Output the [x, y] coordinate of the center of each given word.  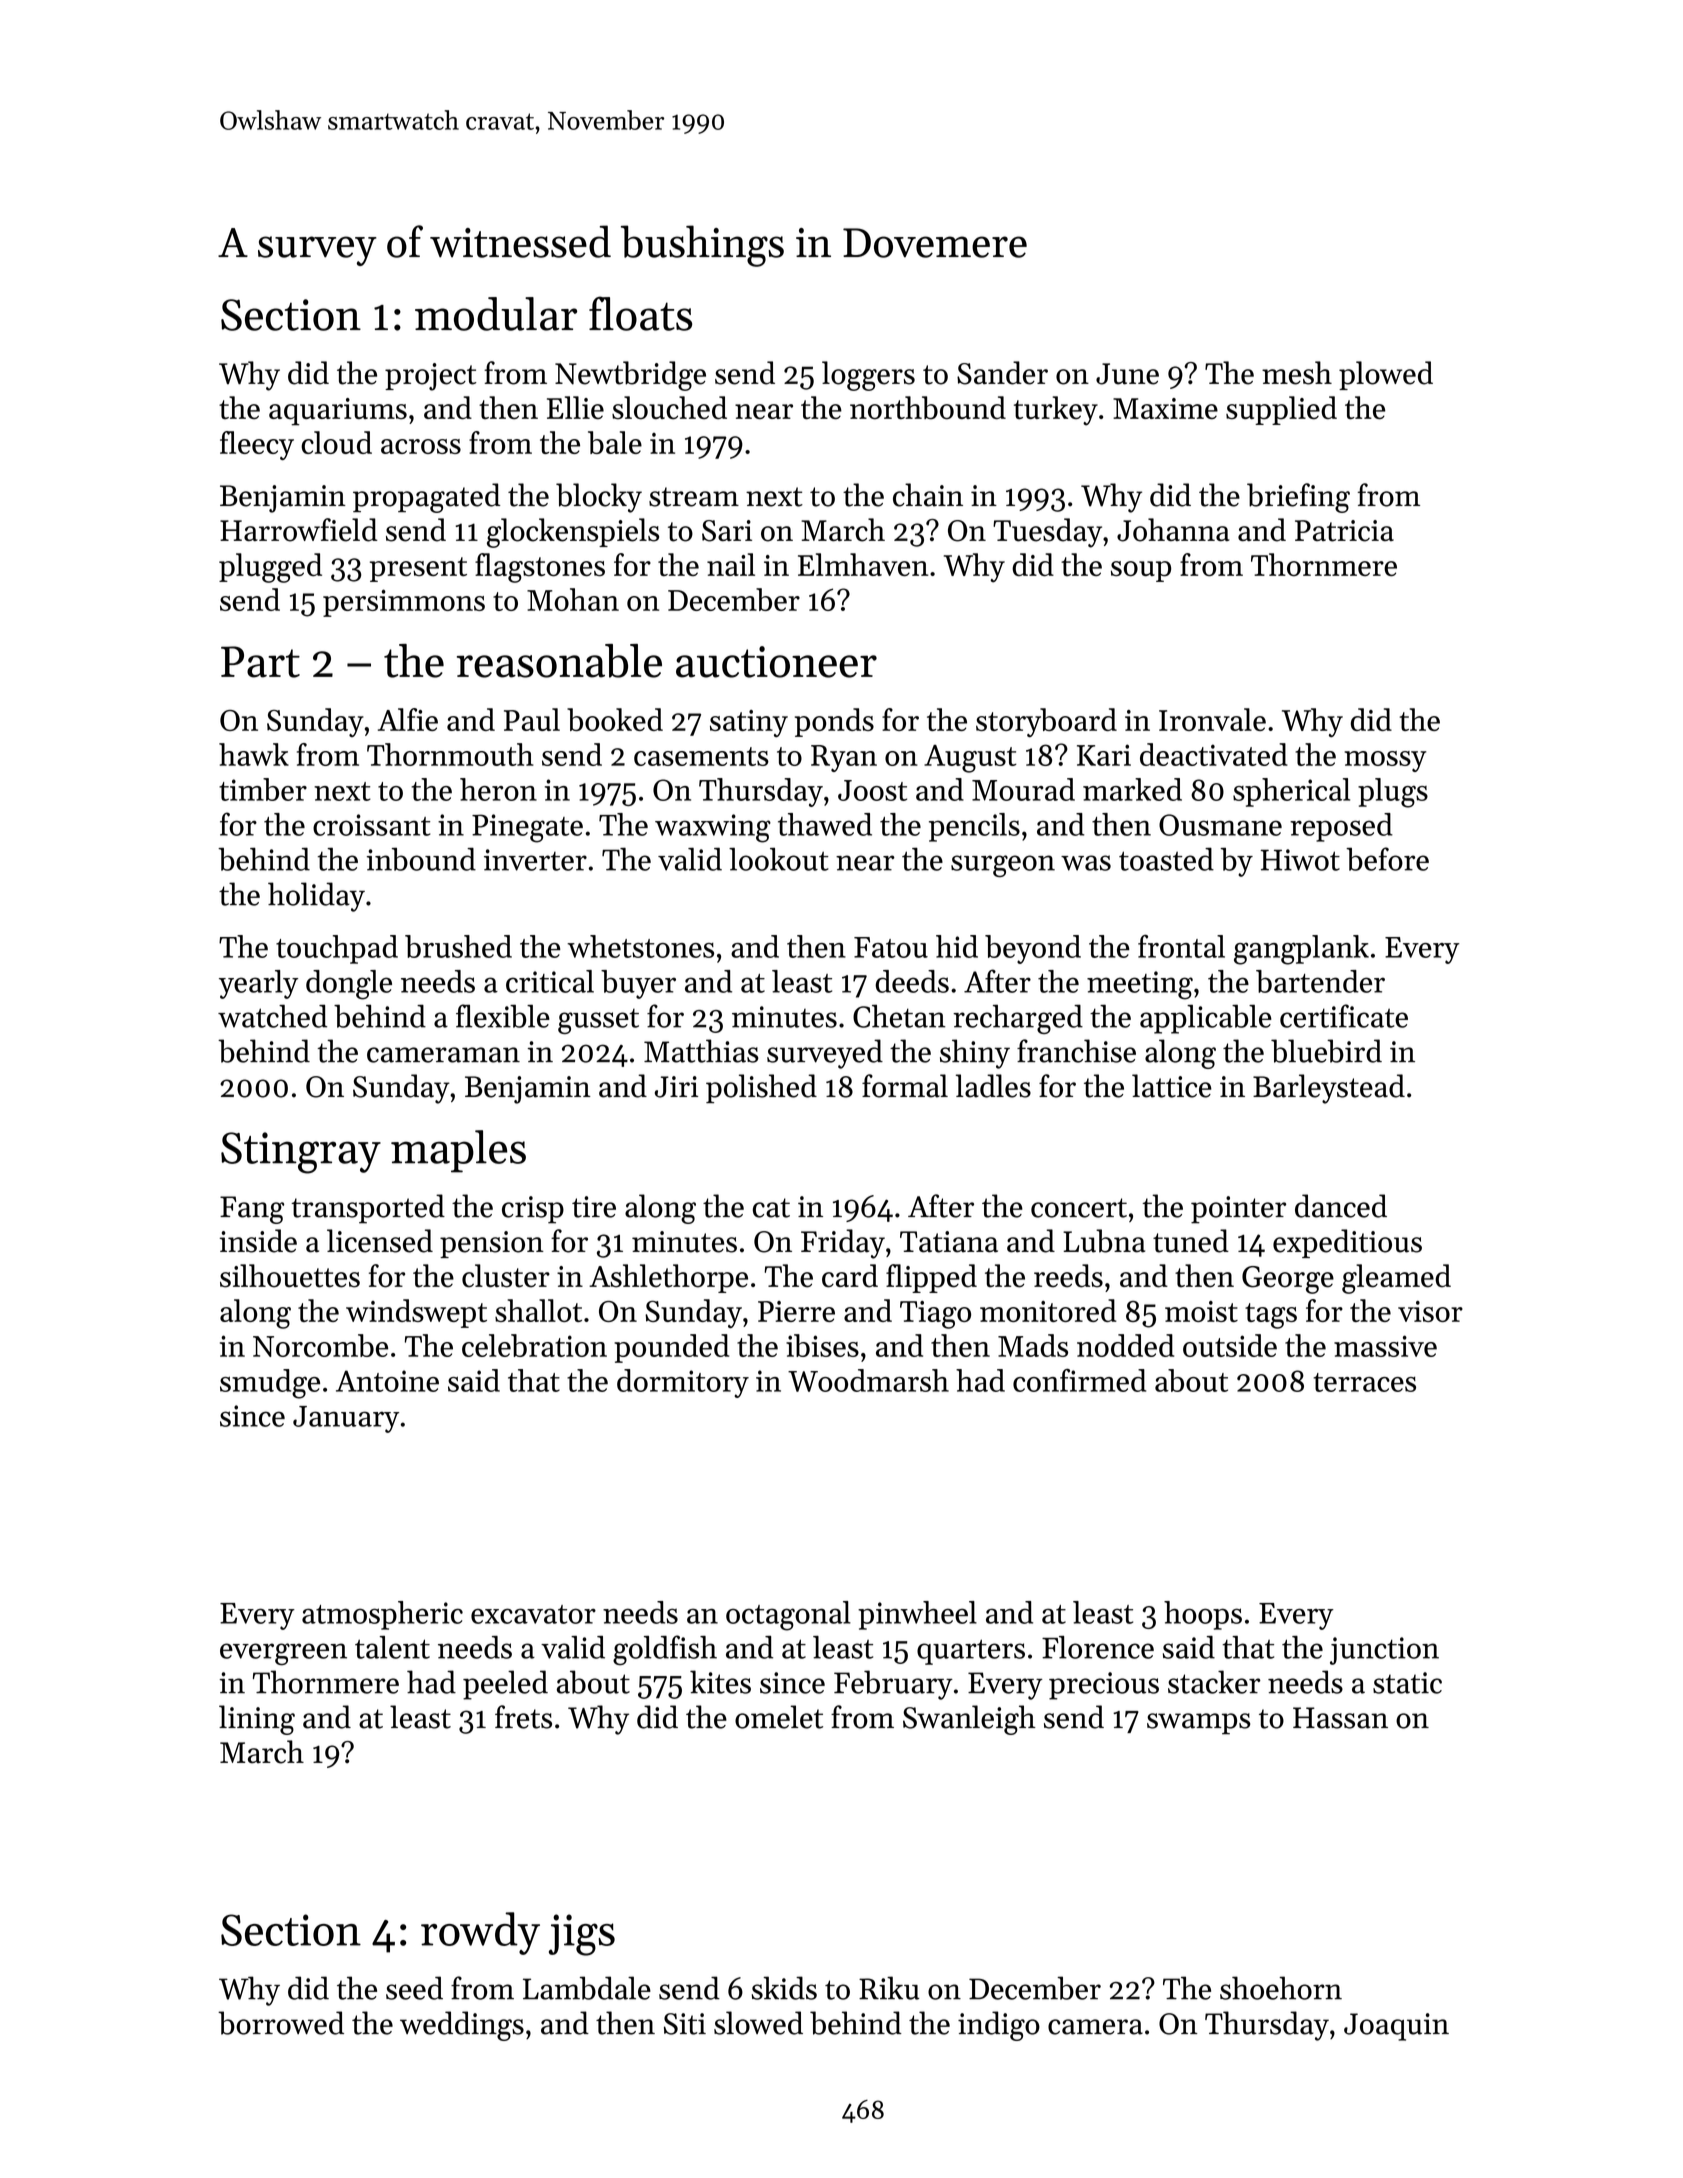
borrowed [281, 2023]
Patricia [1344, 531]
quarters [971, 1652]
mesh [1297, 373]
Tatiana [949, 1242]
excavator [533, 1614]
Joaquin [1396, 2027]
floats [640, 313]
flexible [503, 1016]
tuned [1191, 1241]
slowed [758, 2023]
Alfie [408, 719]
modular [496, 314]
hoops [1203, 1615]
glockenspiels [573, 533]
